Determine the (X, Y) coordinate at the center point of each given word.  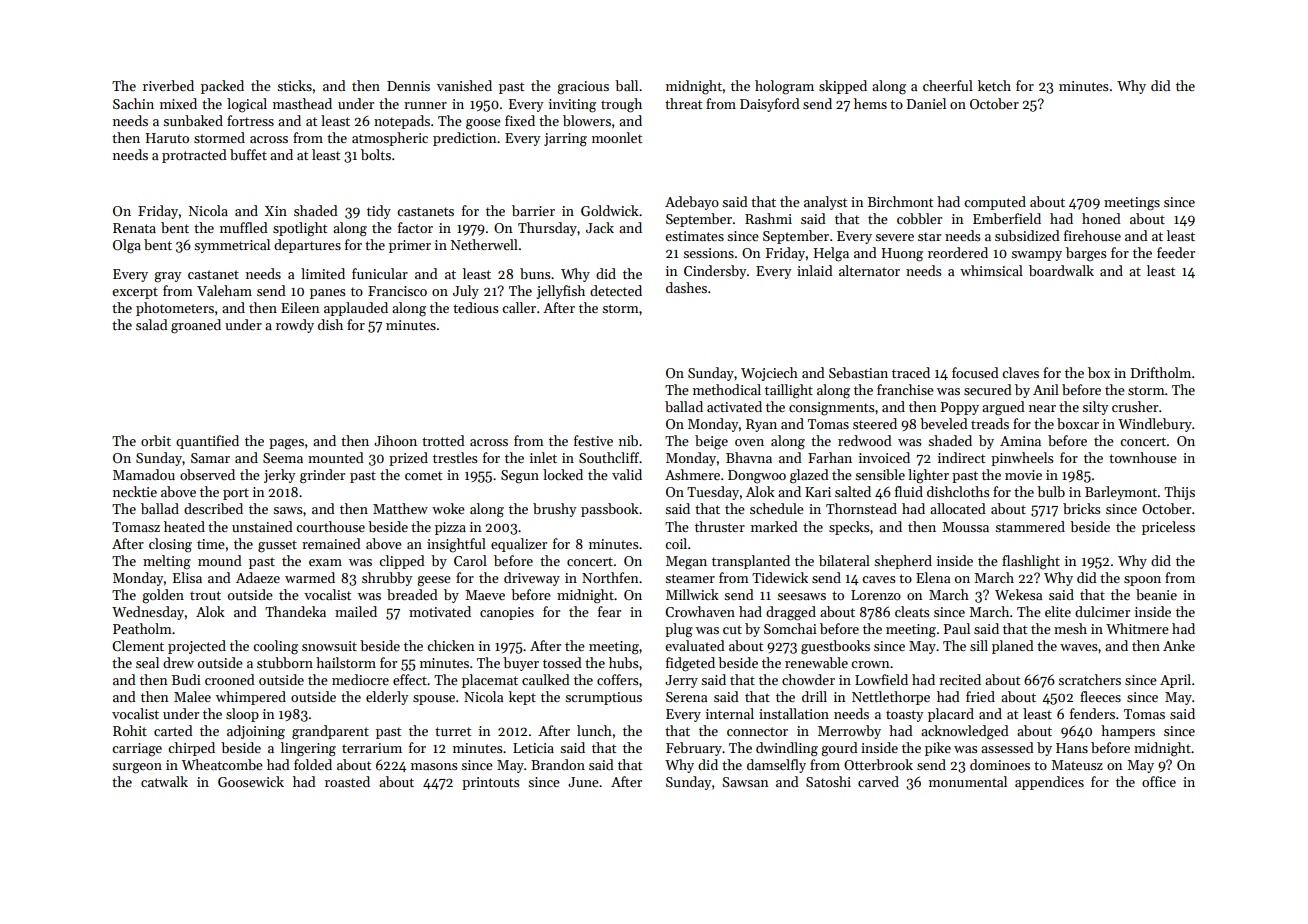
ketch (994, 85)
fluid (909, 491)
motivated (440, 611)
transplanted (751, 562)
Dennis (408, 86)
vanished (464, 85)
